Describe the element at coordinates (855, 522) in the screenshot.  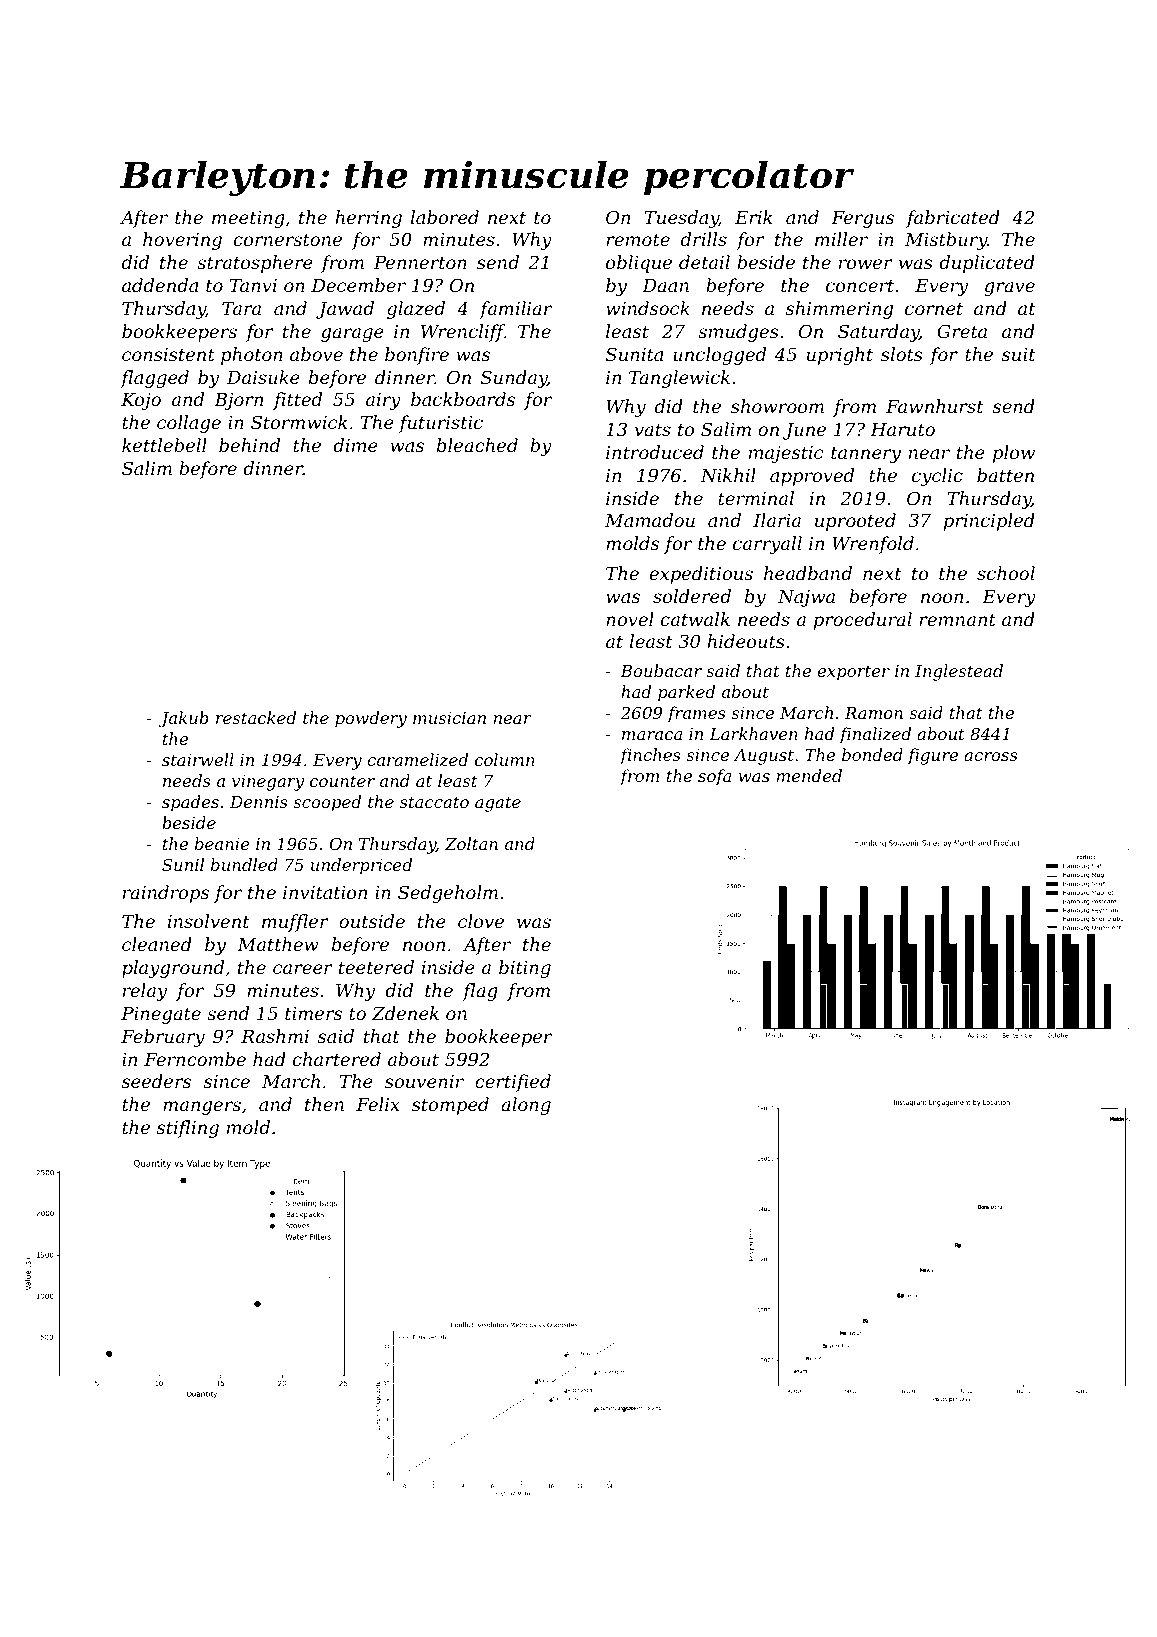
I see `uprooted` at that location.
